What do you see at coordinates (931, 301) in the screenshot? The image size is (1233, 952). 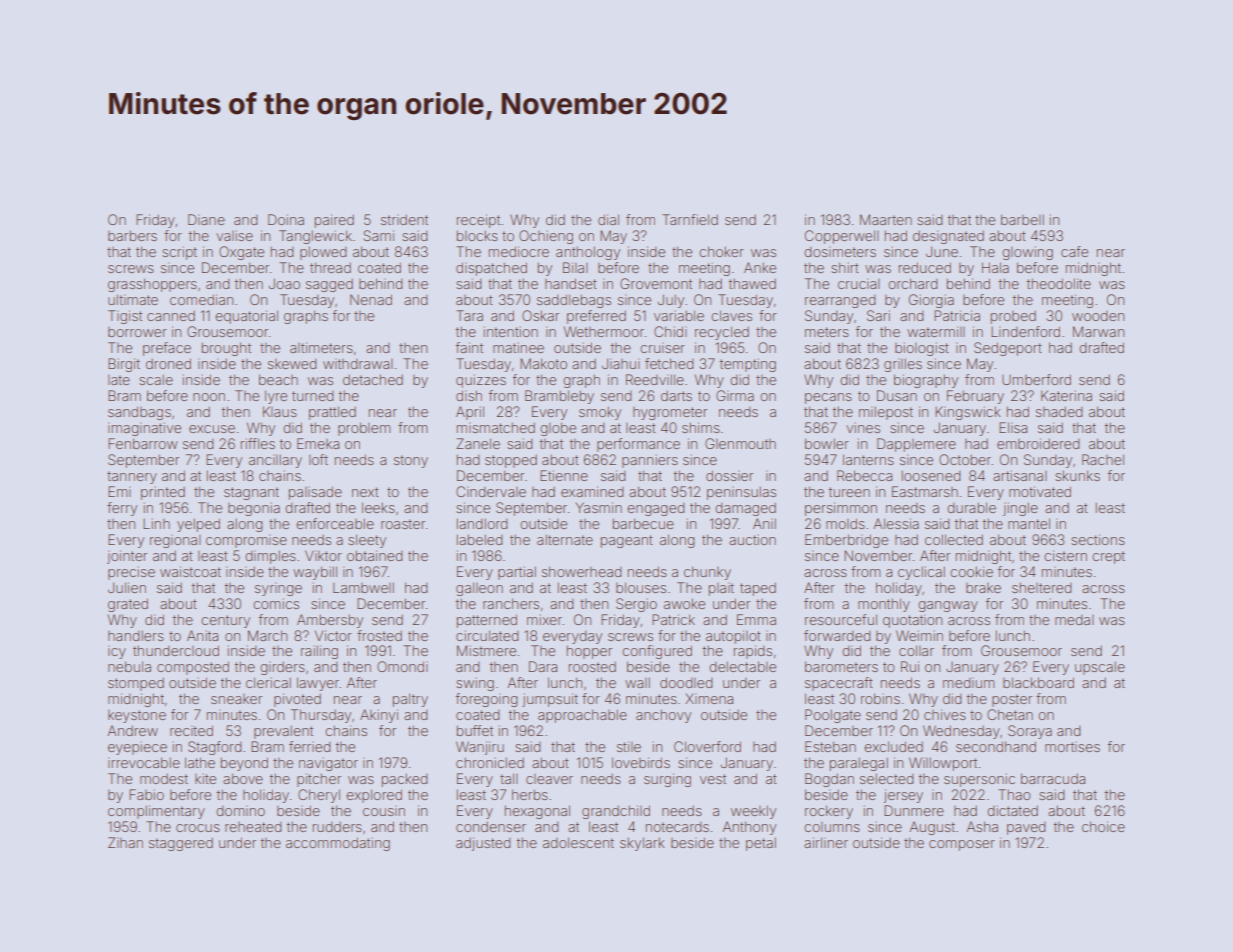 I see `Giorgia` at bounding box center [931, 301].
